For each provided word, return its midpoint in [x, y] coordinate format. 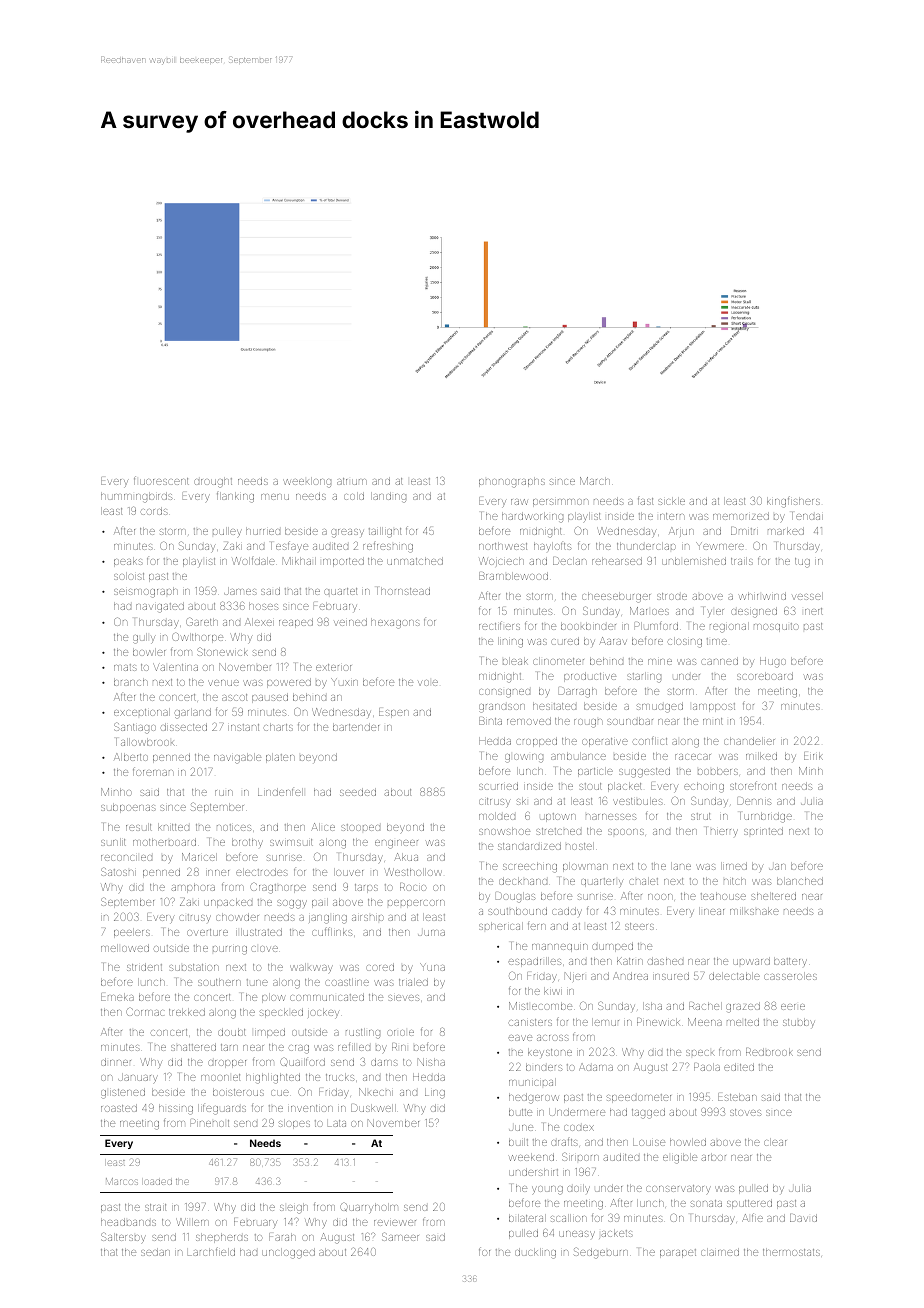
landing [388, 497]
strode [672, 596]
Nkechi [376, 1092]
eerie [793, 1007]
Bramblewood [513, 576]
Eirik [813, 756]
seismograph [146, 592]
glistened [123, 1093]
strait [155, 1207]
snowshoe [504, 831]
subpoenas [128, 808]
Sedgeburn [601, 1253]
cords [155, 511]
